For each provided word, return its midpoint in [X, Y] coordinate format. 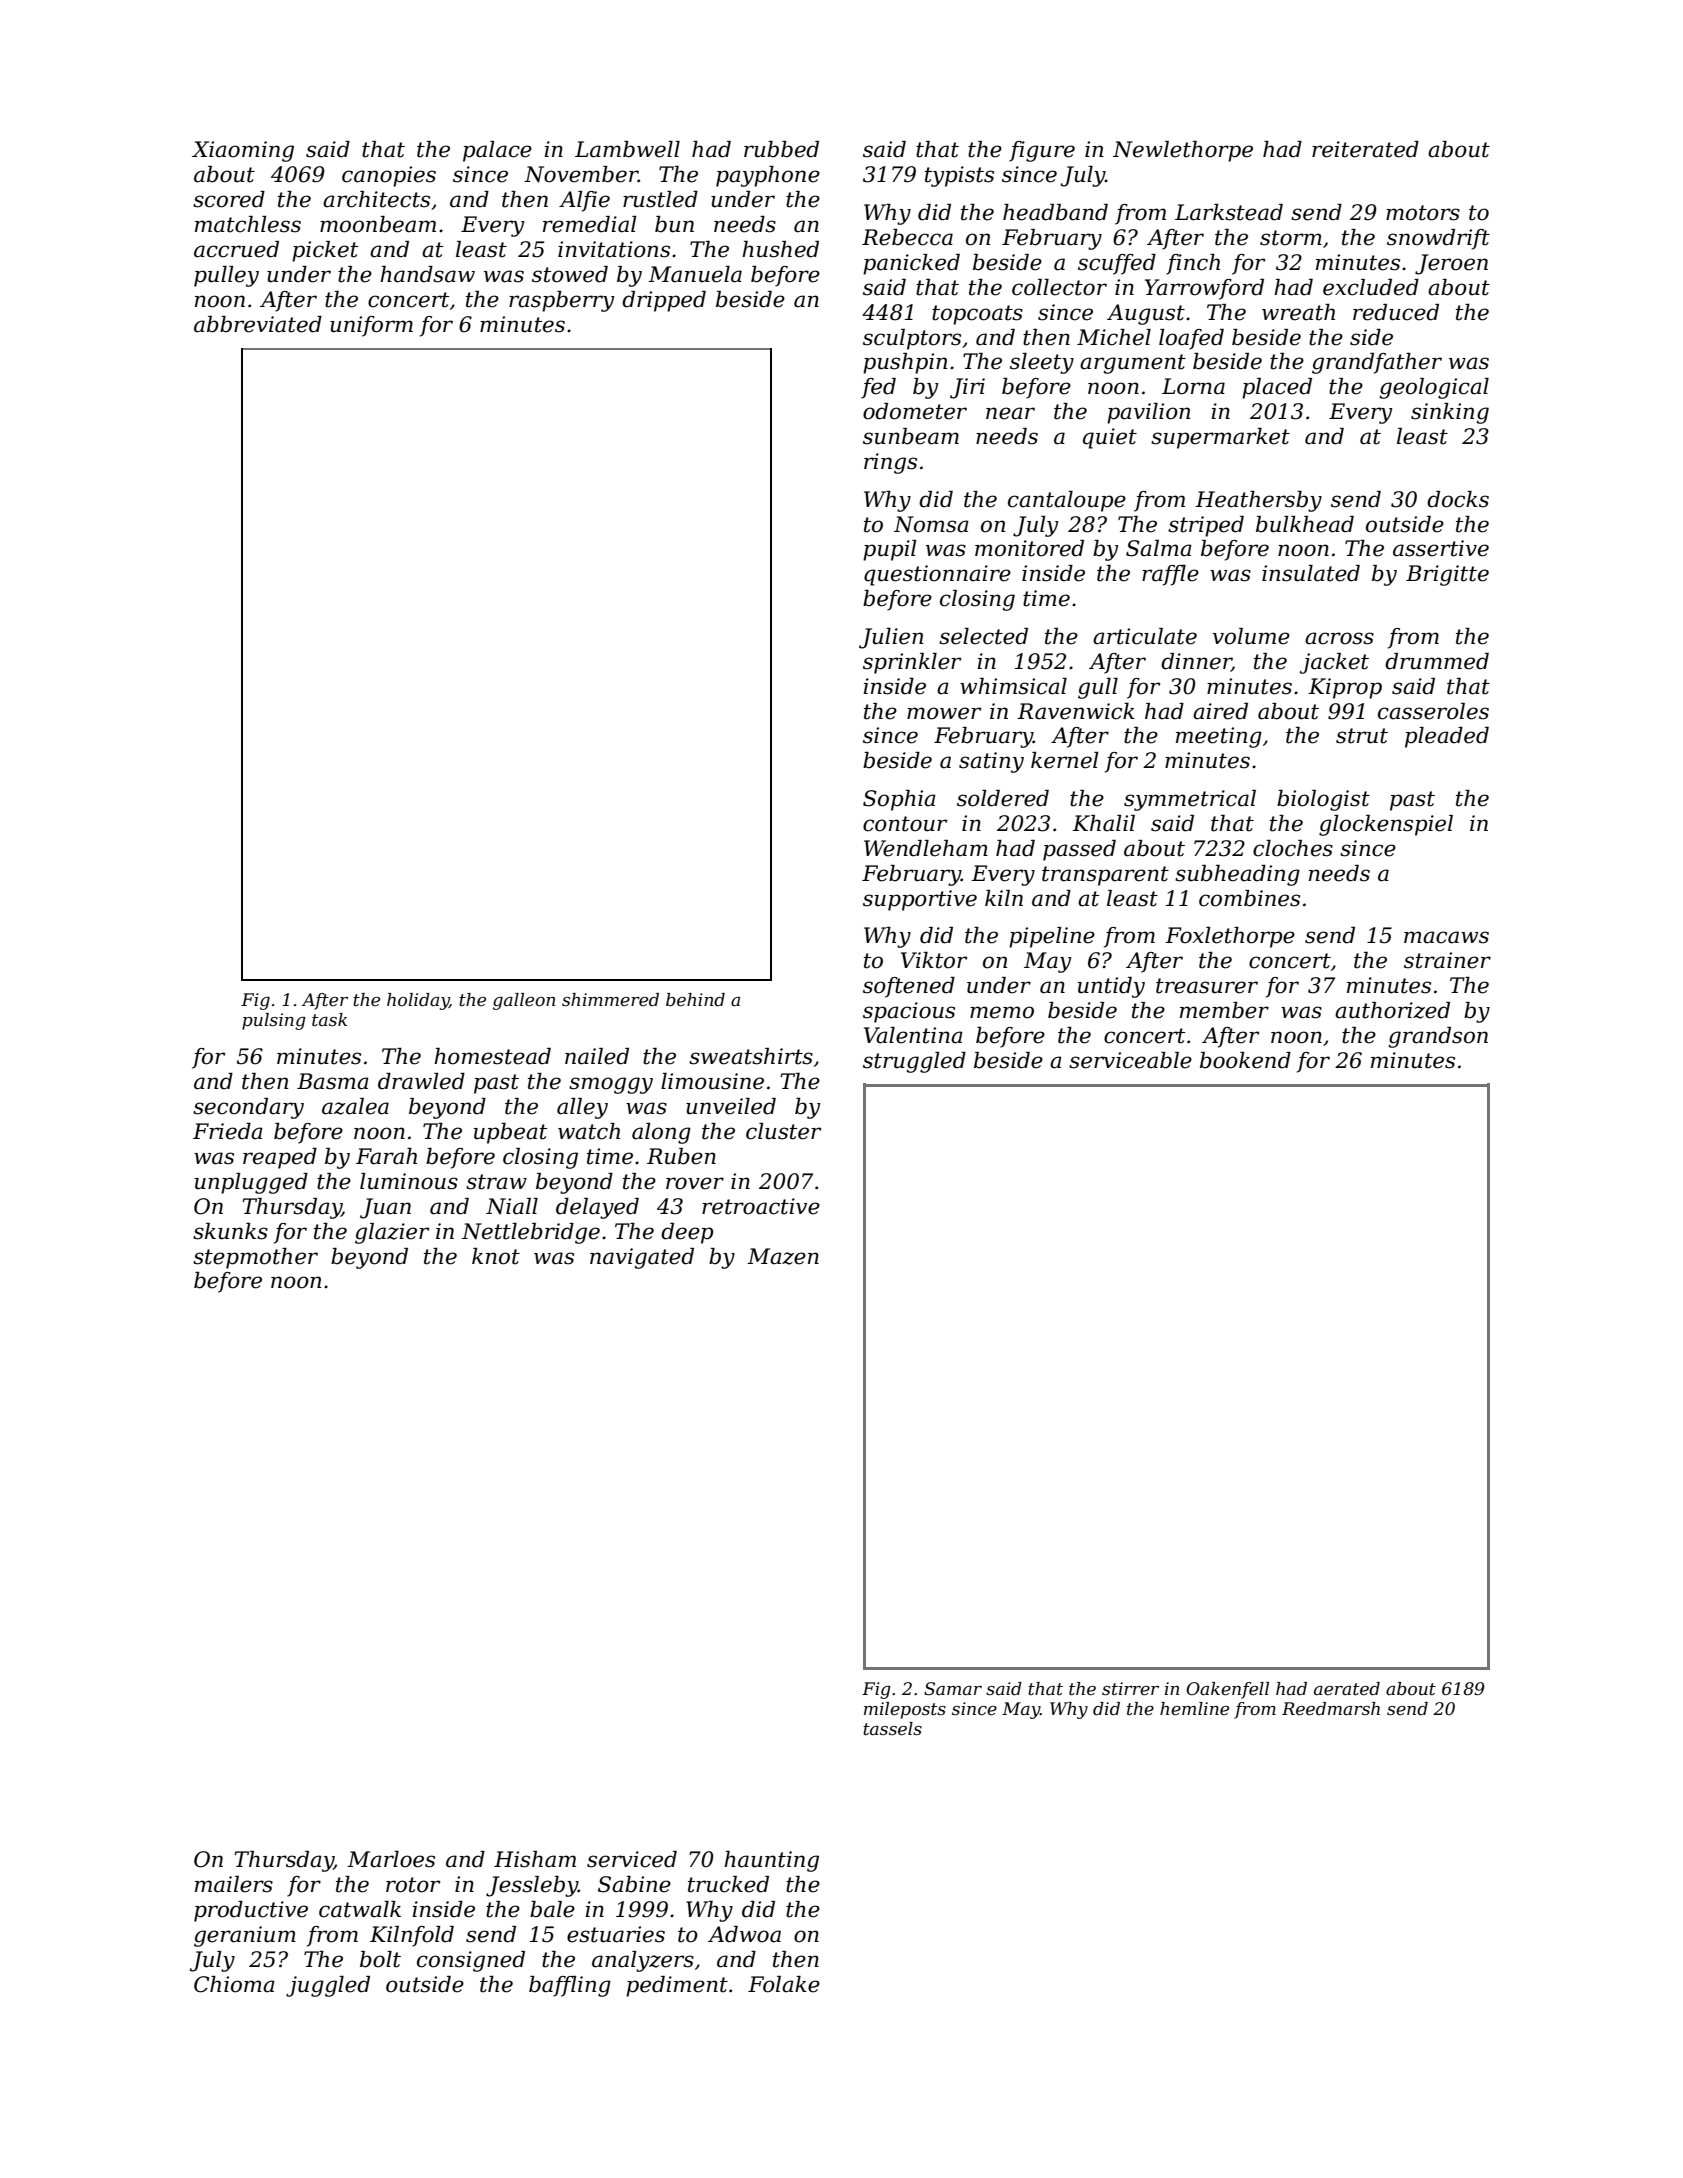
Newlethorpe [1183, 151]
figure [1042, 151]
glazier [392, 1233]
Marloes [391, 1859]
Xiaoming [243, 151]
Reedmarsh [1331, 1709]
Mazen [783, 1256]
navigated [642, 1258]
